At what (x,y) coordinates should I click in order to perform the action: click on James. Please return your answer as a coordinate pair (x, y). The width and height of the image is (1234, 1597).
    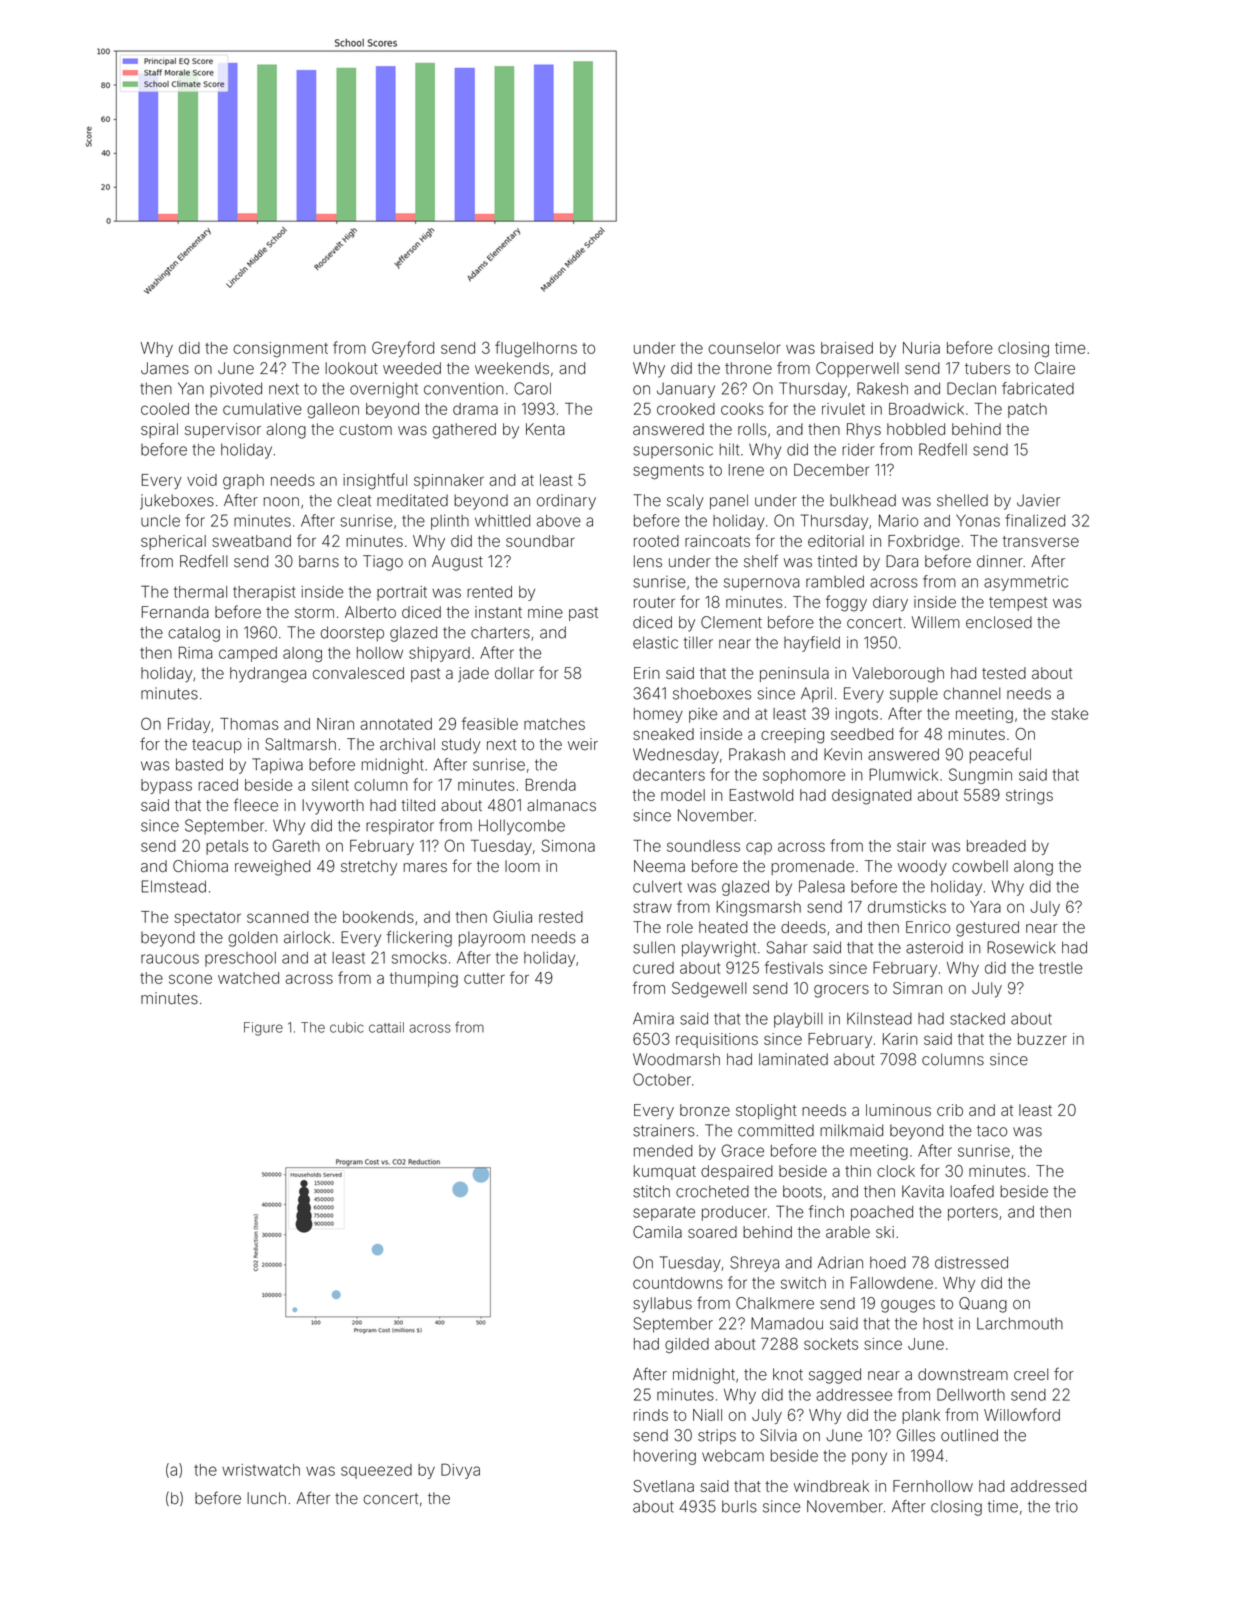
    Looking at the image, I should click on (165, 368).
